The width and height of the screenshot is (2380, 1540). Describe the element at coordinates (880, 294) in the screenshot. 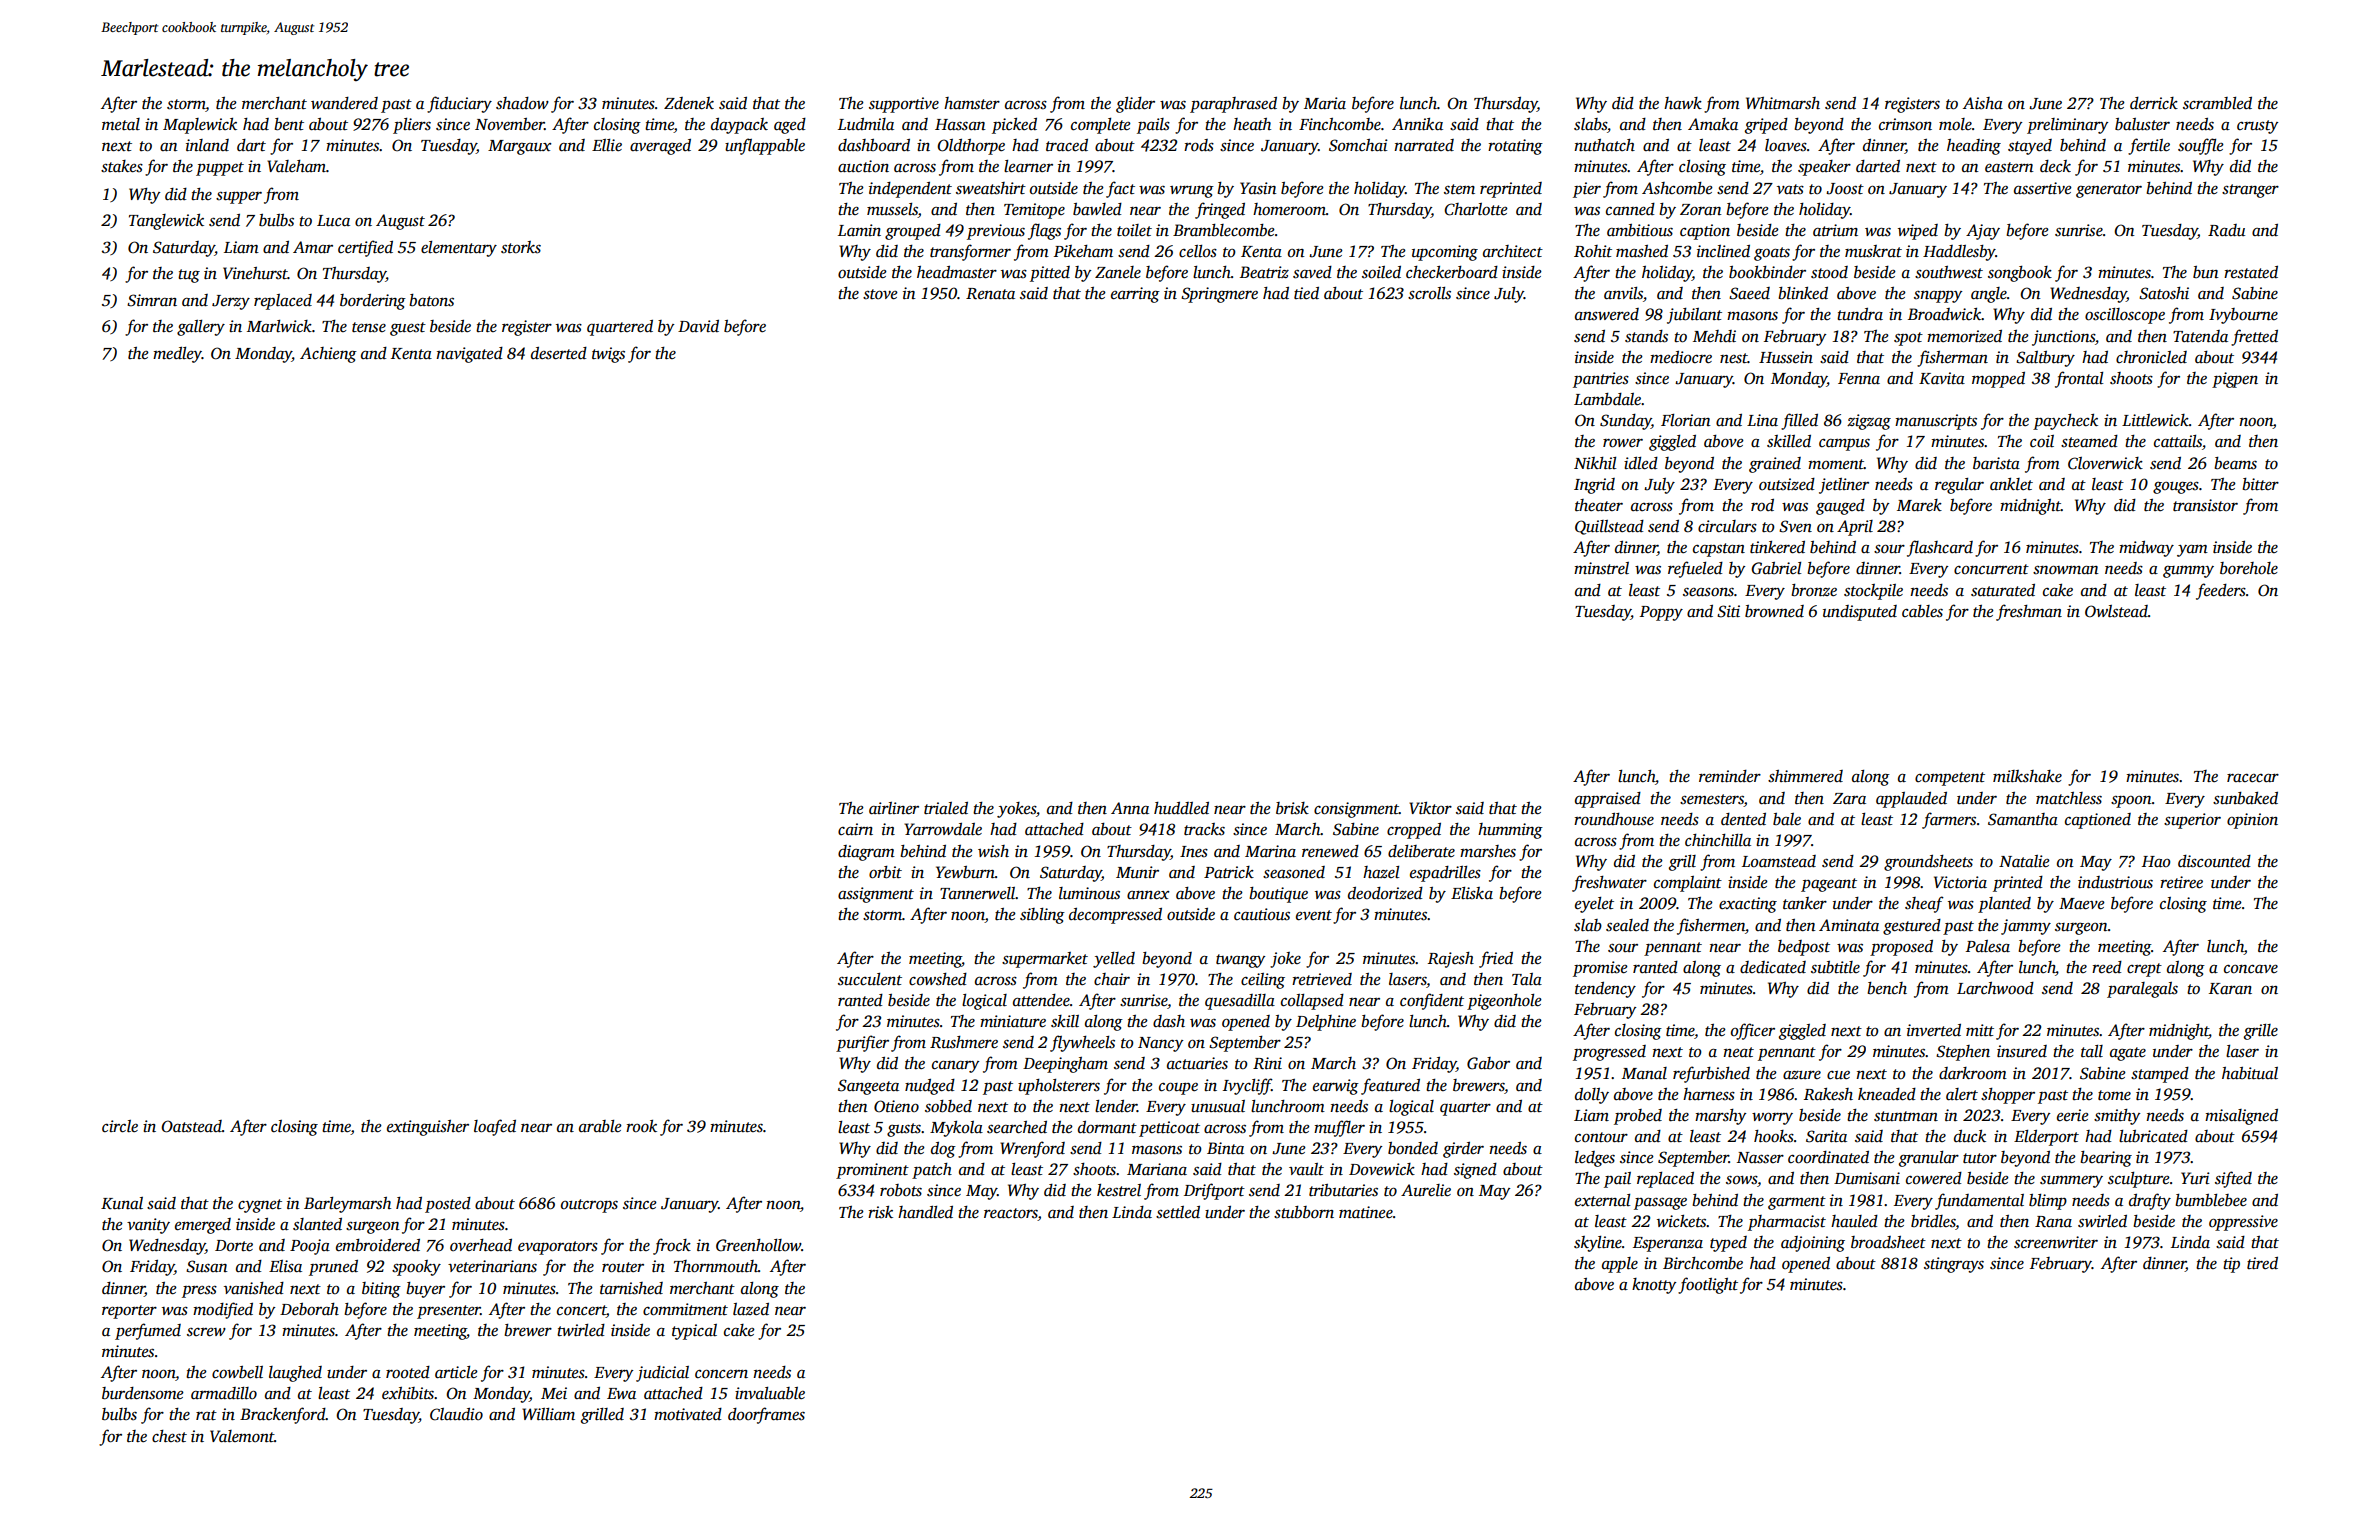

I see `stove` at that location.
